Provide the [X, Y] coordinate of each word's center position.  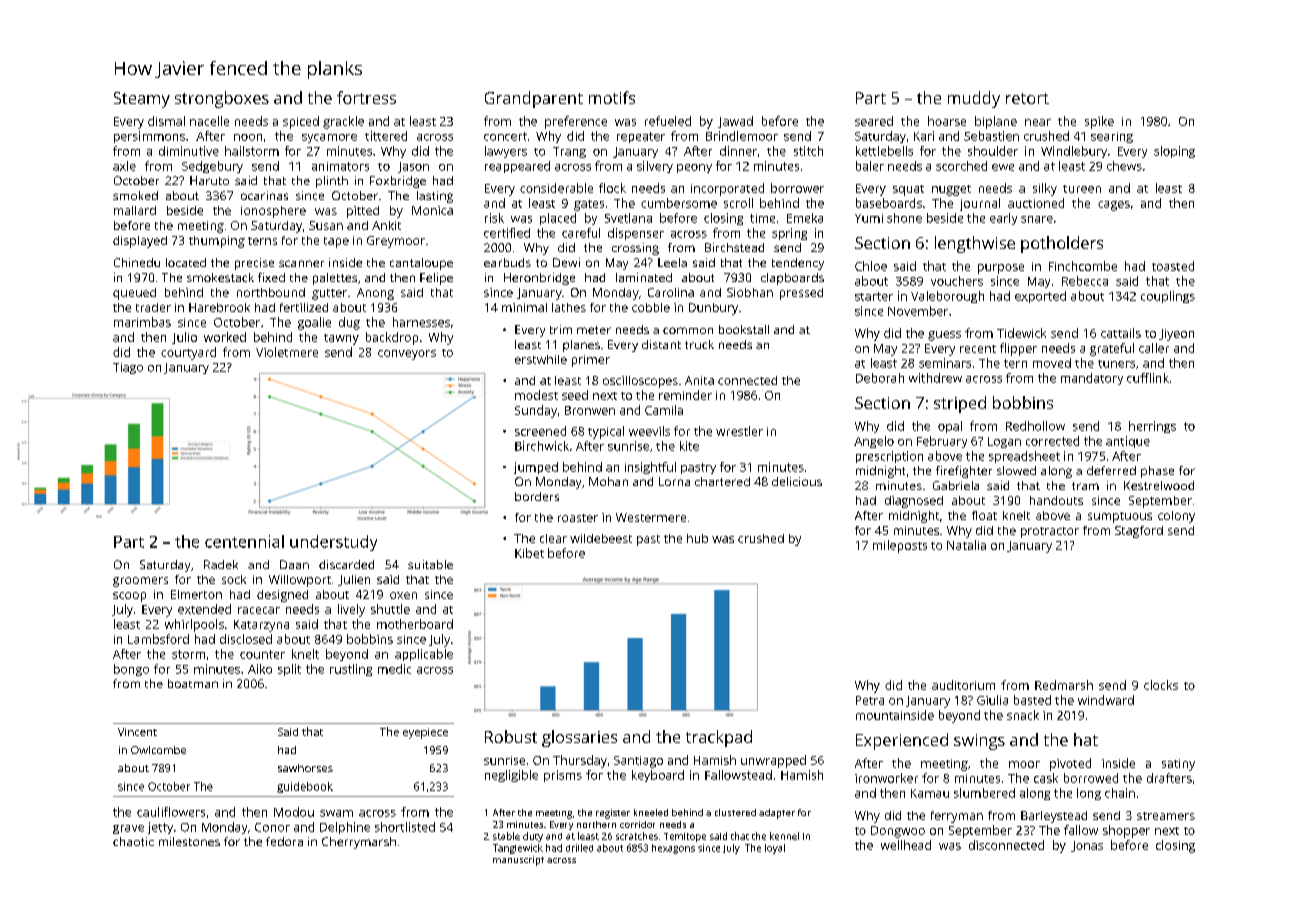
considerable [556, 188]
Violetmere [287, 352]
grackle [343, 122]
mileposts [900, 546]
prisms [563, 776]
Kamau [930, 793]
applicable [424, 655]
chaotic [133, 841]
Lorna [674, 481]
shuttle [390, 609]
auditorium [963, 685]
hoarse [947, 121]
